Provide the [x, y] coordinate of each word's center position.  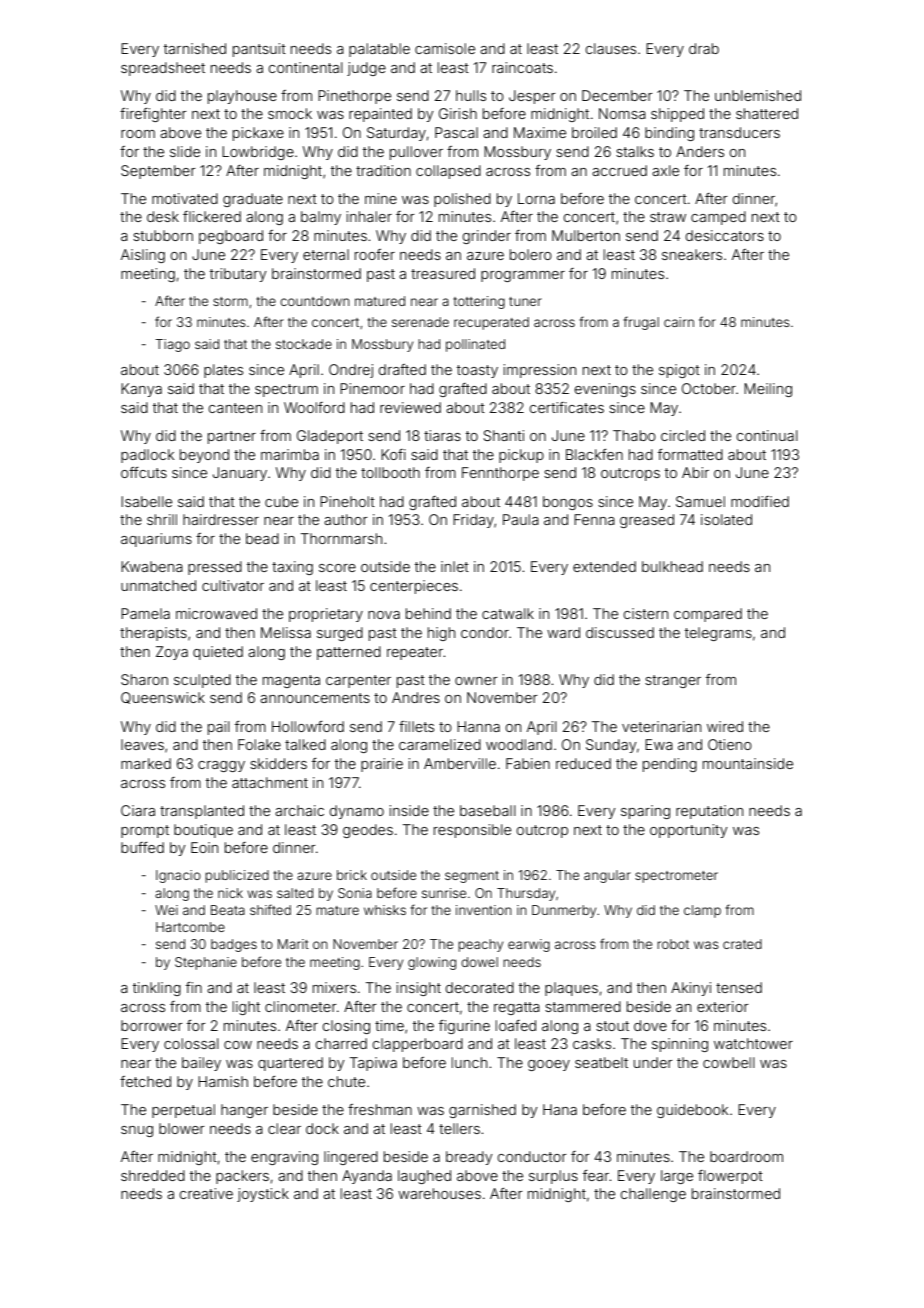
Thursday [526, 894]
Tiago [172, 345]
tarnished [195, 48]
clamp [702, 911]
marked [146, 763]
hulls [471, 95]
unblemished [758, 95]
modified [760, 501]
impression [539, 371]
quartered [290, 1064]
